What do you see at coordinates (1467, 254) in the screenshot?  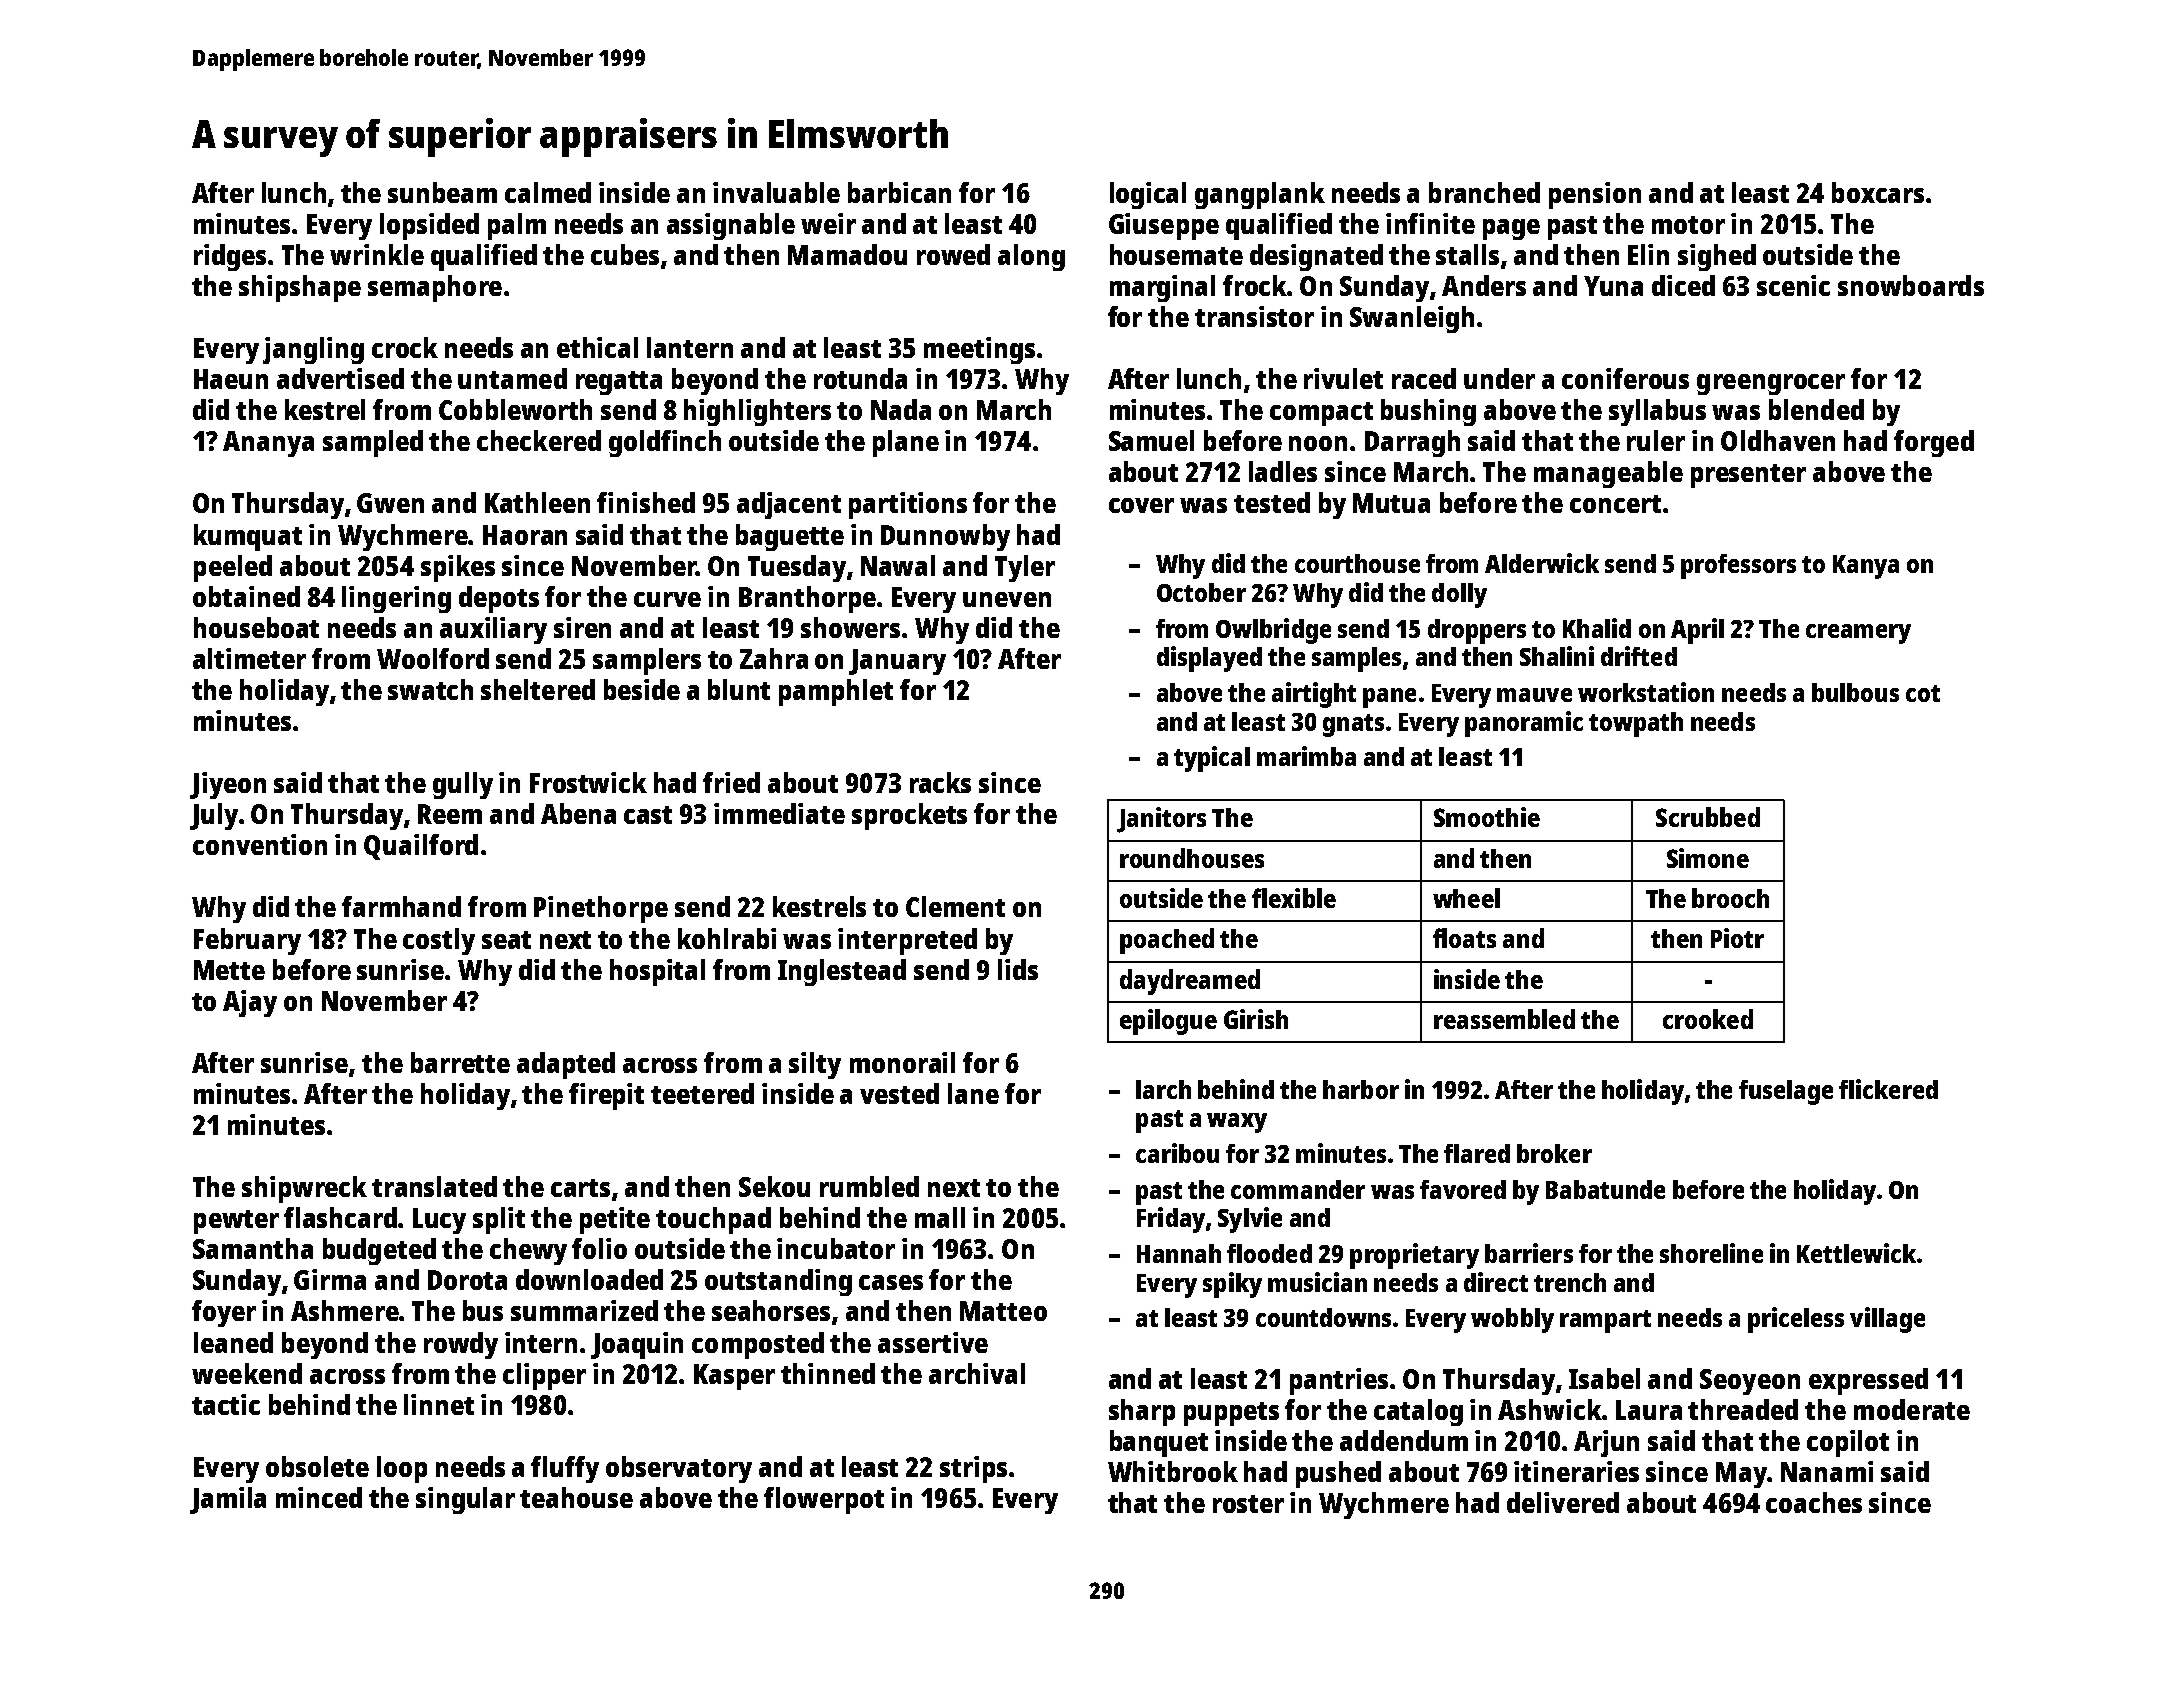 I see `stalls` at bounding box center [1467, 254].
